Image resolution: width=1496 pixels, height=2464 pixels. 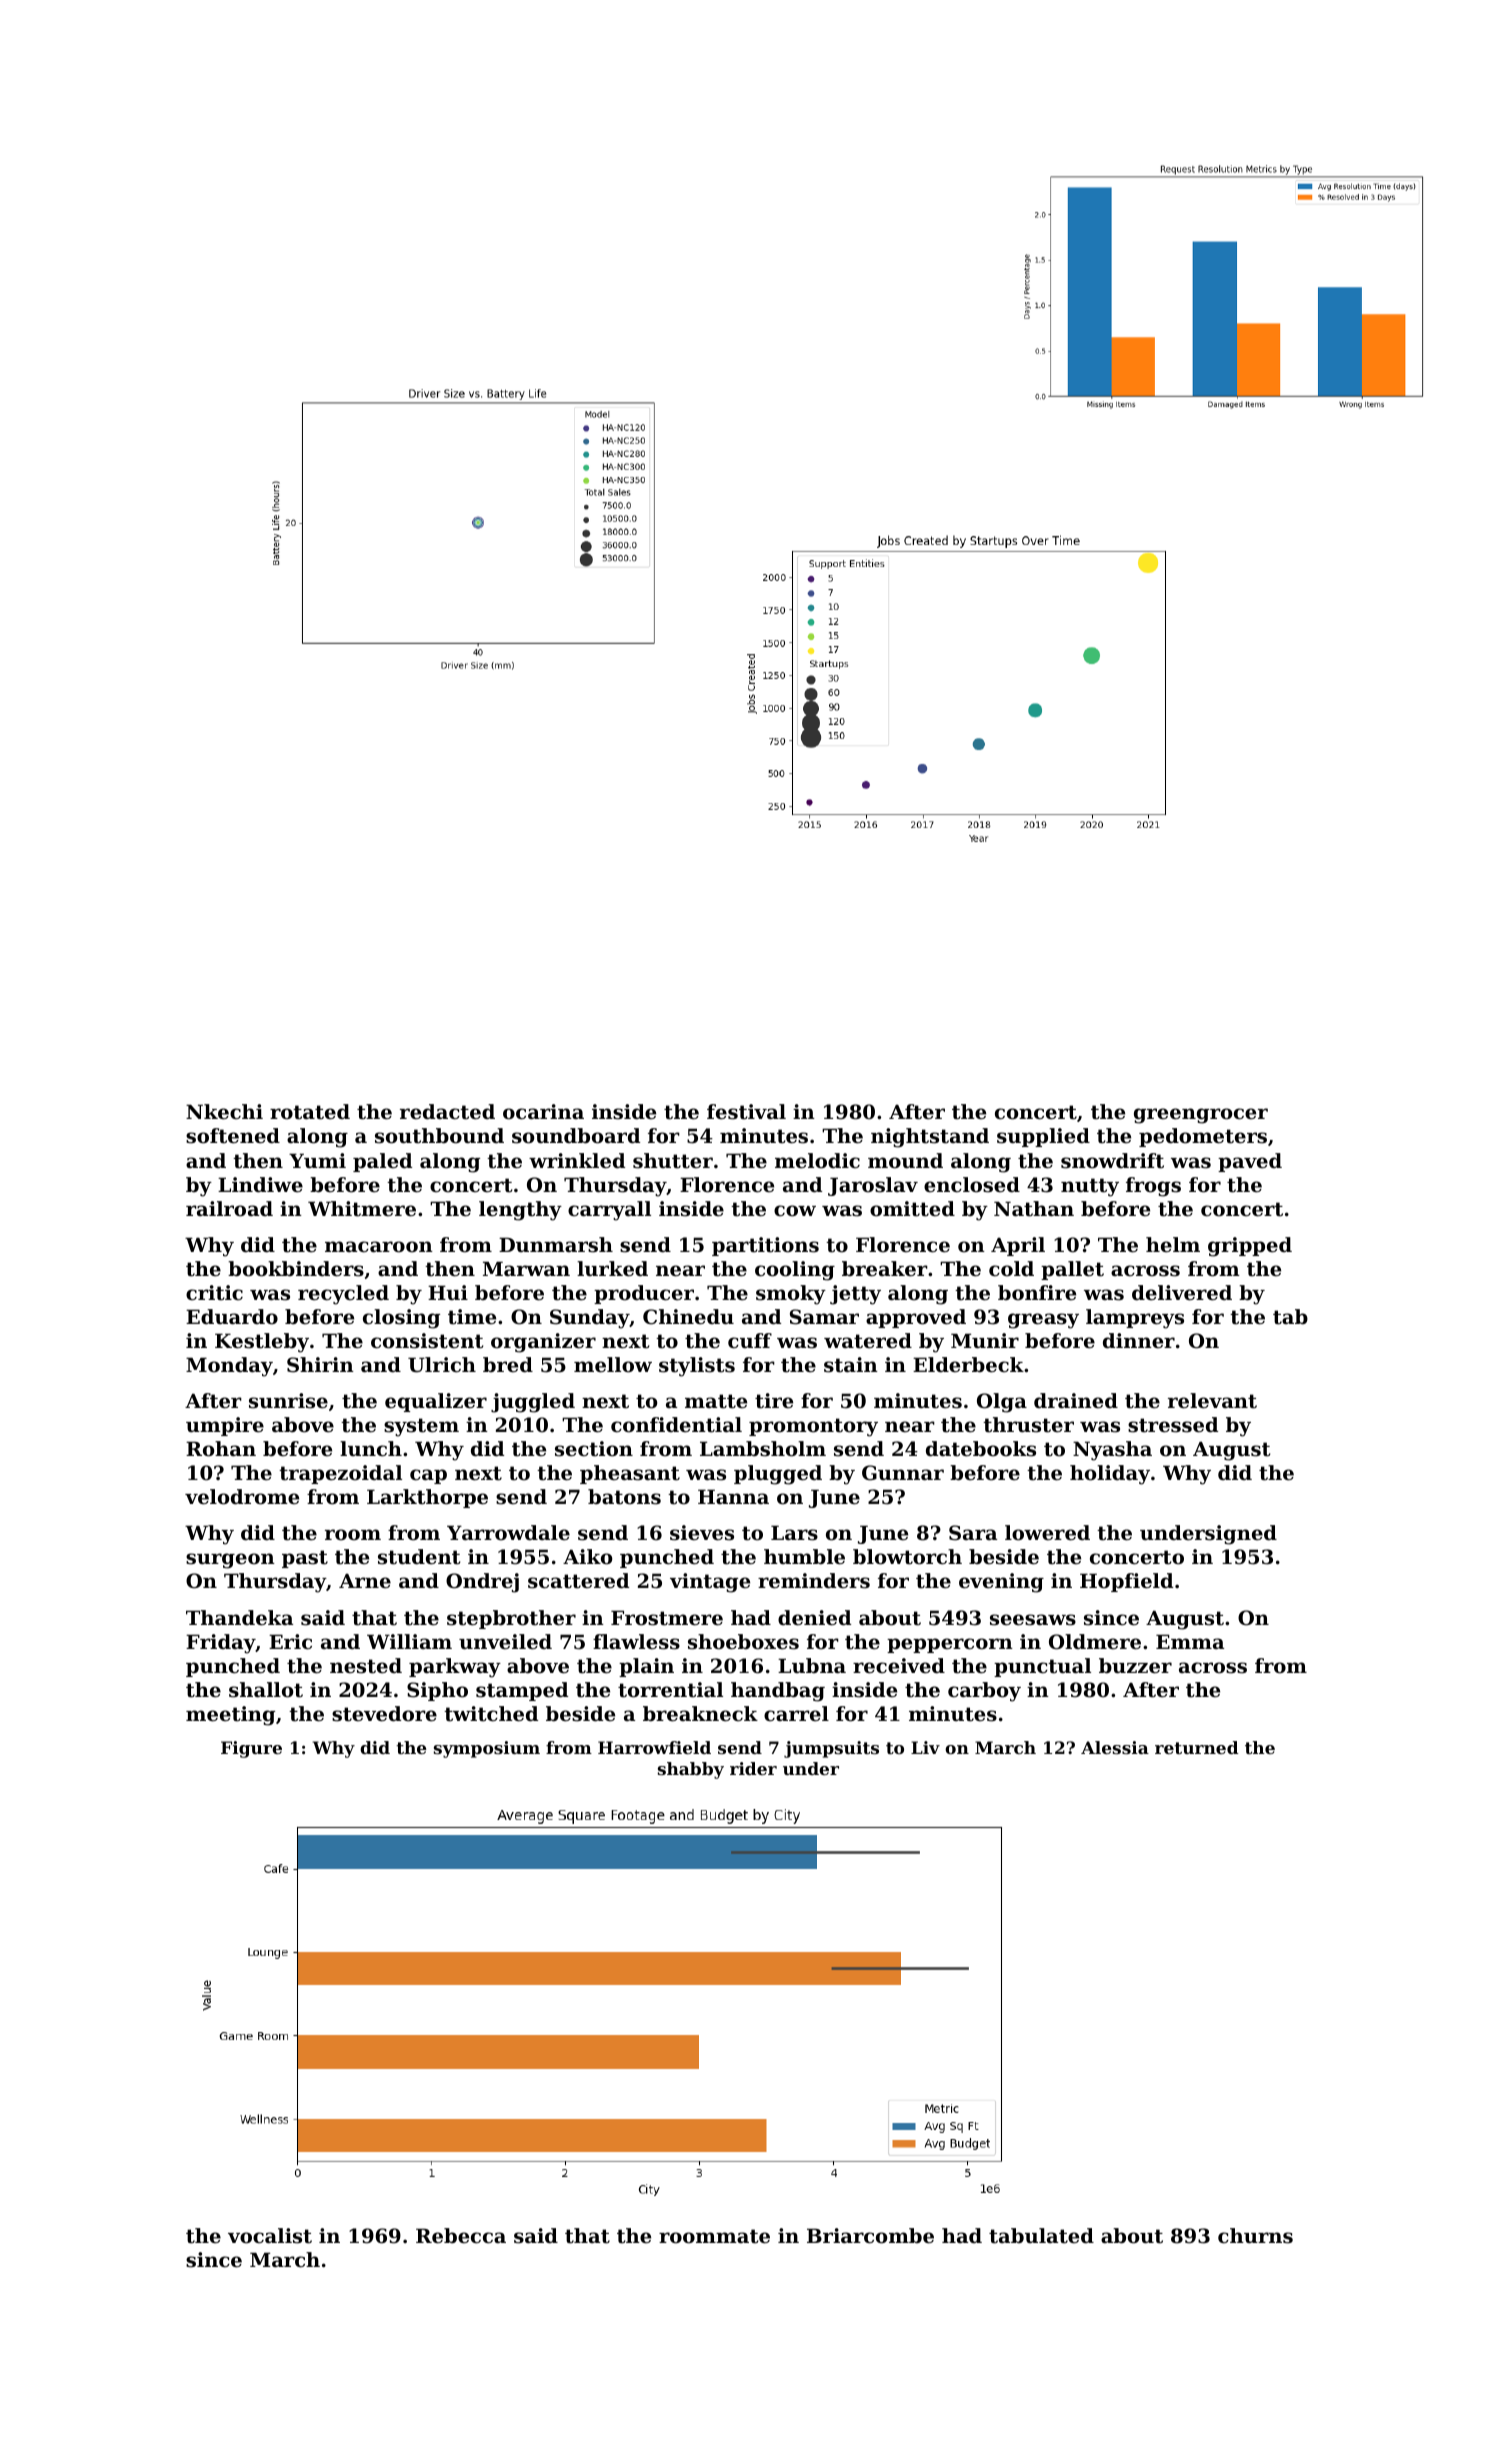 What do you see at coordinates (1153, 1187) in the page?
I see `frogs` at bounding box center [1153, 1187].
